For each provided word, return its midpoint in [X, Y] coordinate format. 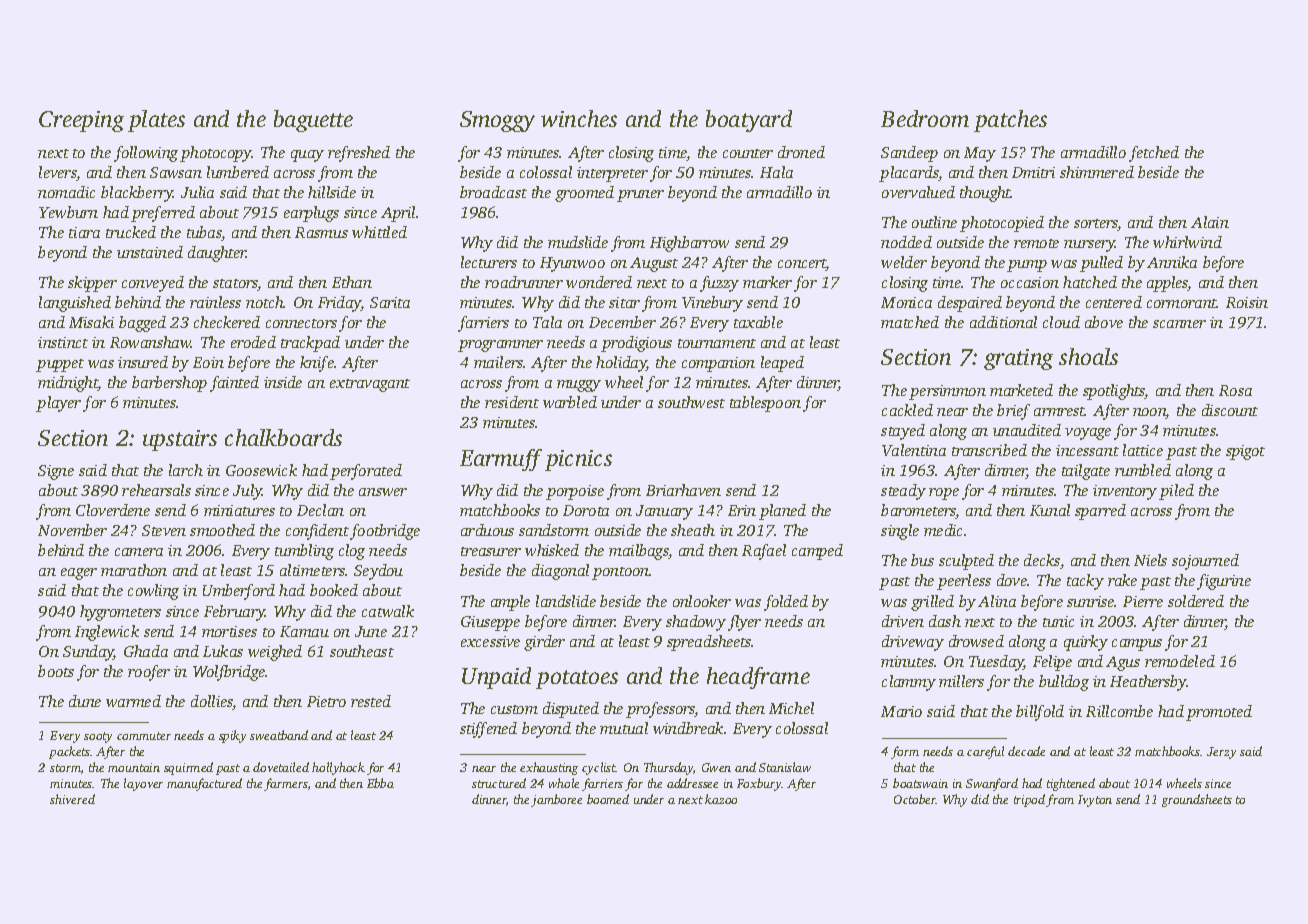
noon [1149, 413]
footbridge [385, 532]
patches [1010, 121]
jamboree [556, 800]
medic [943, 530]
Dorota [586, 510]
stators [235, 285]
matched [910, 322]
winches [579, 118]
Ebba [380, 783]
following [146, 154]
